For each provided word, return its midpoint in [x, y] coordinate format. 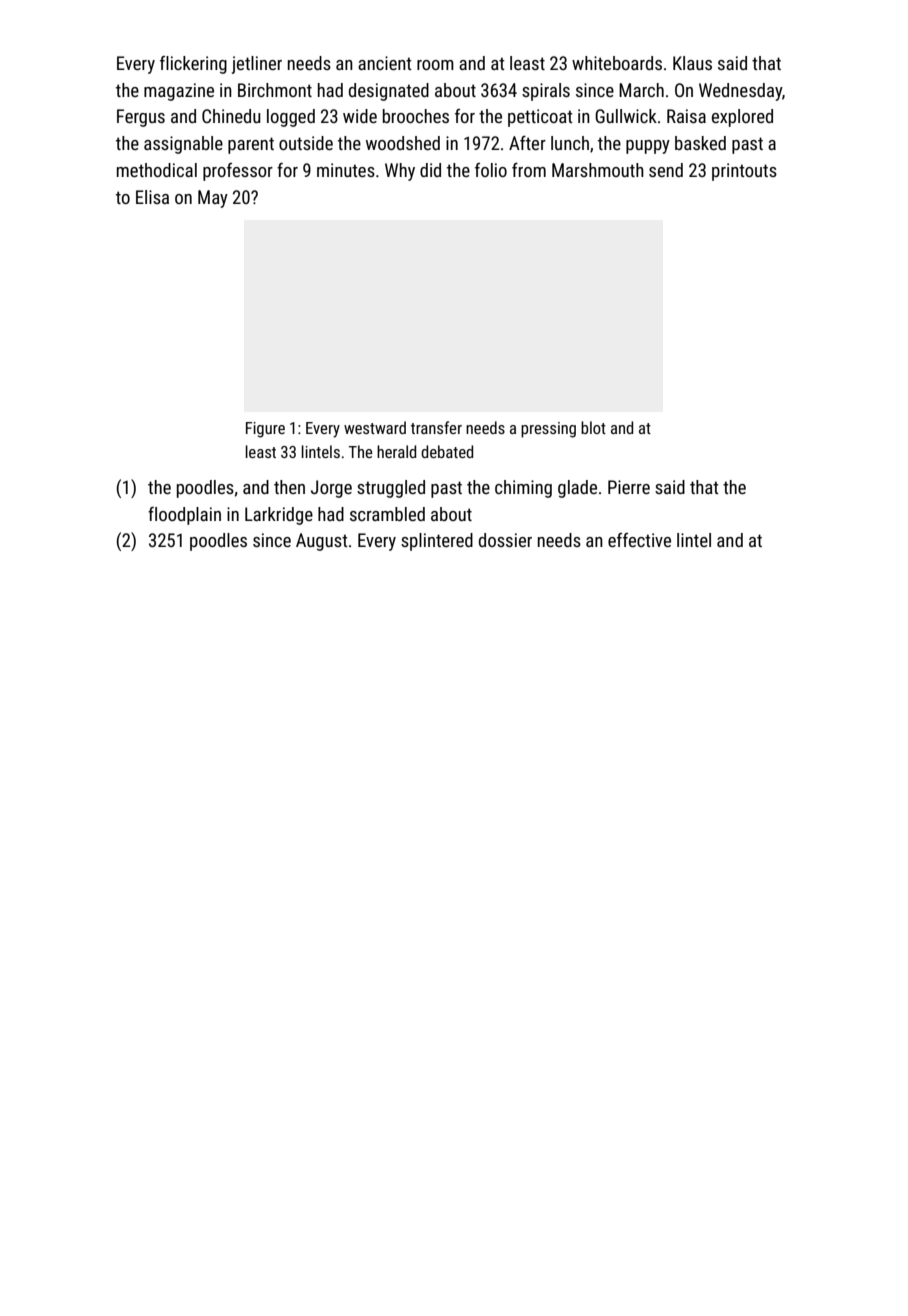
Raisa [686, 116]
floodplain [184, 516]
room [435, 65]
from [529, 170]
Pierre [629, 487]
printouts [744, 172]
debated [447, 451]
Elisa [152, 197]
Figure [265, 430]
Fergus [141, 118]
